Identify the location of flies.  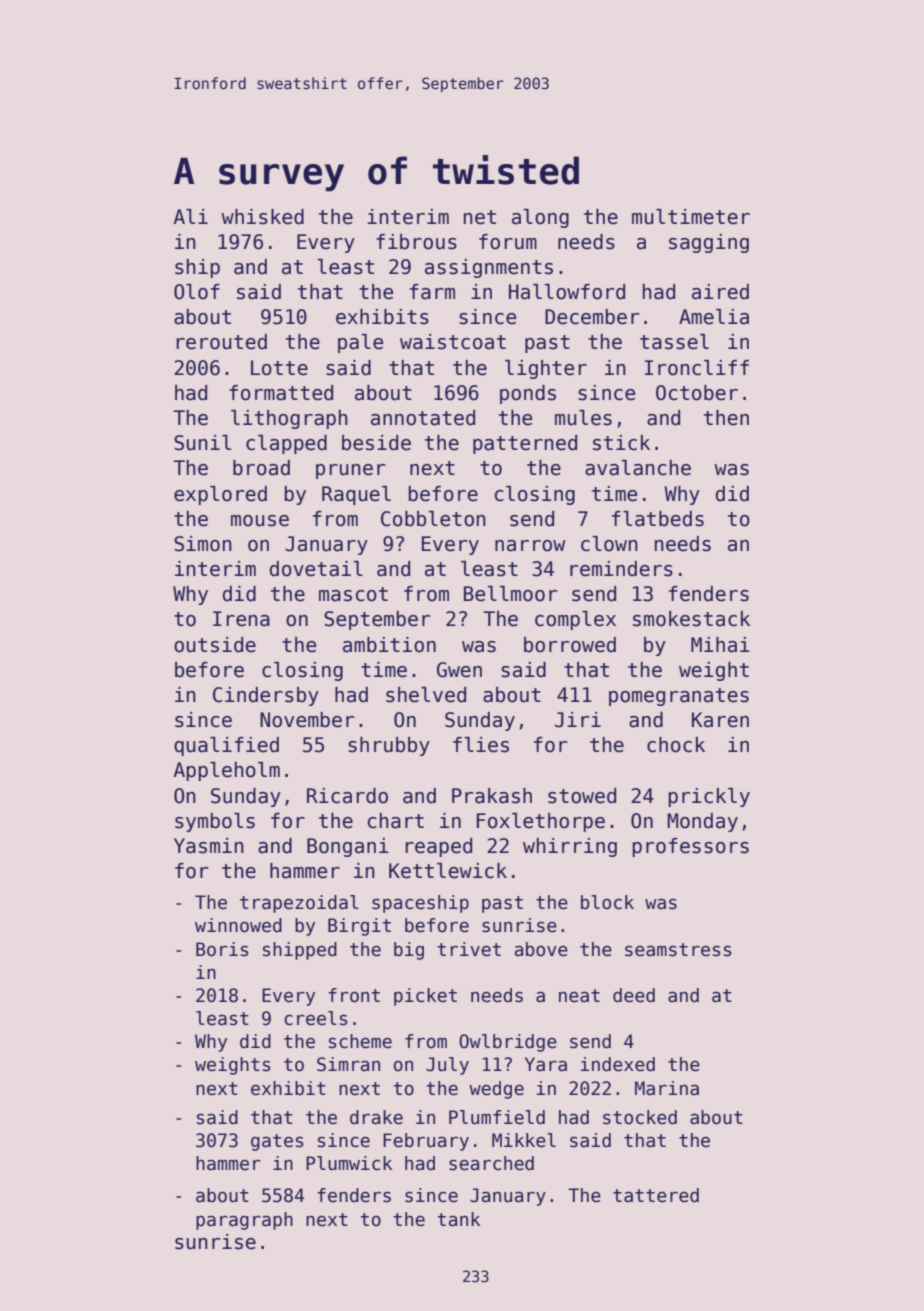
(481, 745).
